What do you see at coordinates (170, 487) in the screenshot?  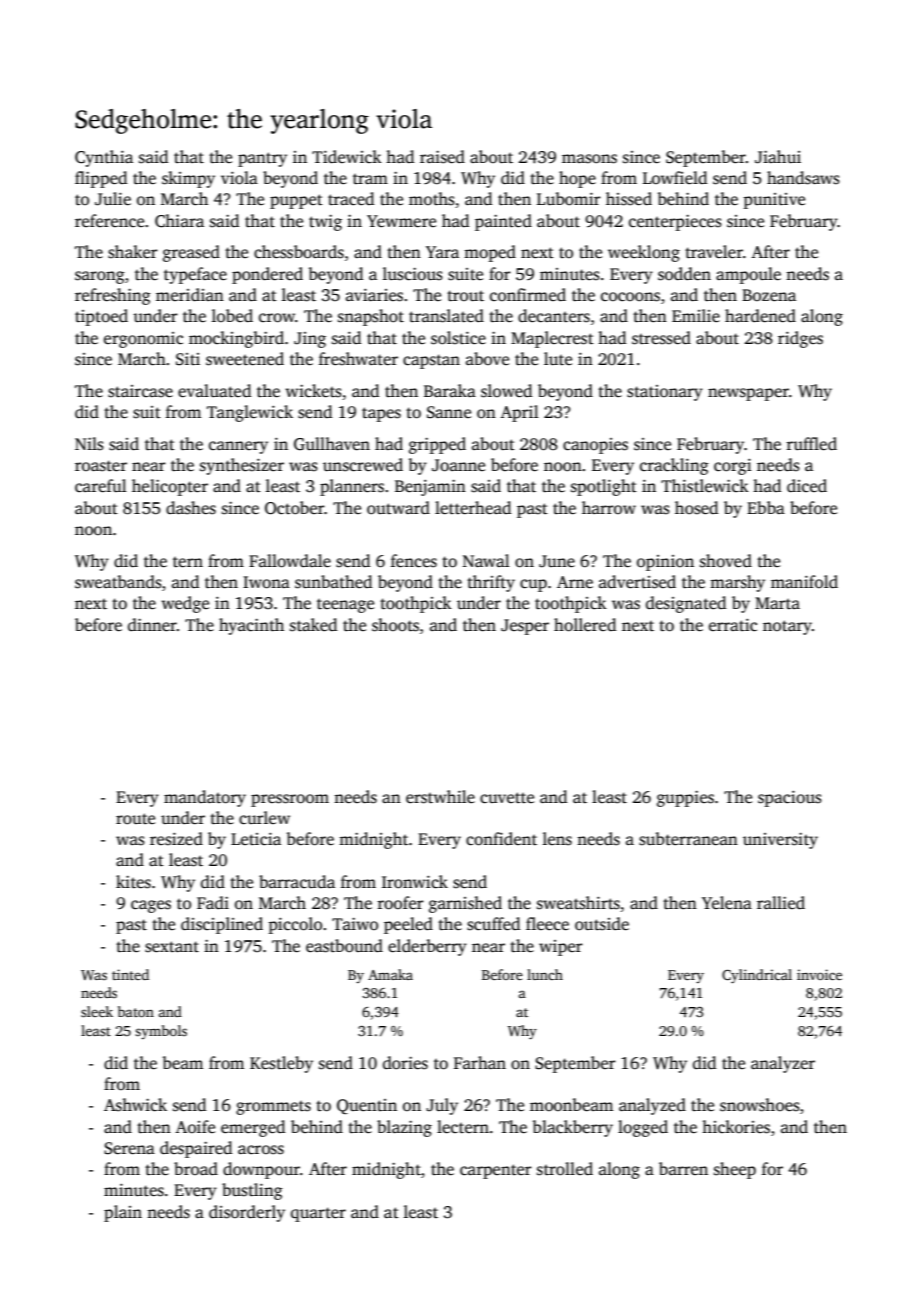 I see `helicopter` at bounding box center [170, 487].
